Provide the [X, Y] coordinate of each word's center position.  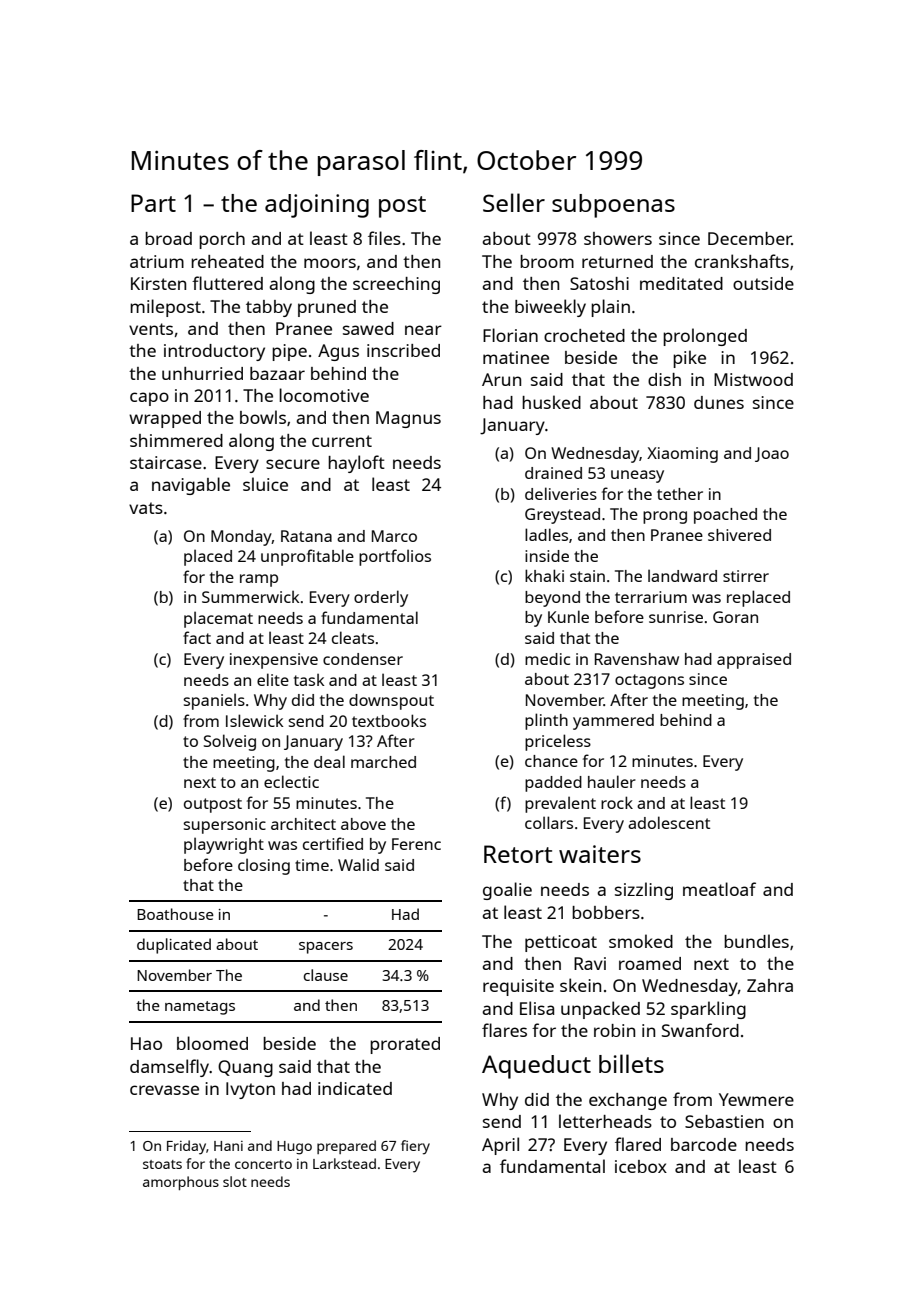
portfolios [395, 557]
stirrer [746, 576]
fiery [415, 1147]
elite [273, 679]
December [750, 238]
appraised [754, 661]
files [384, 238]
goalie [507, 891]
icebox [641, 1166]
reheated [227, 261]
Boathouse [175, 914]
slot [235, 1181]
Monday [241, 538]
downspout [391, 702]
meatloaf [719, 889]
